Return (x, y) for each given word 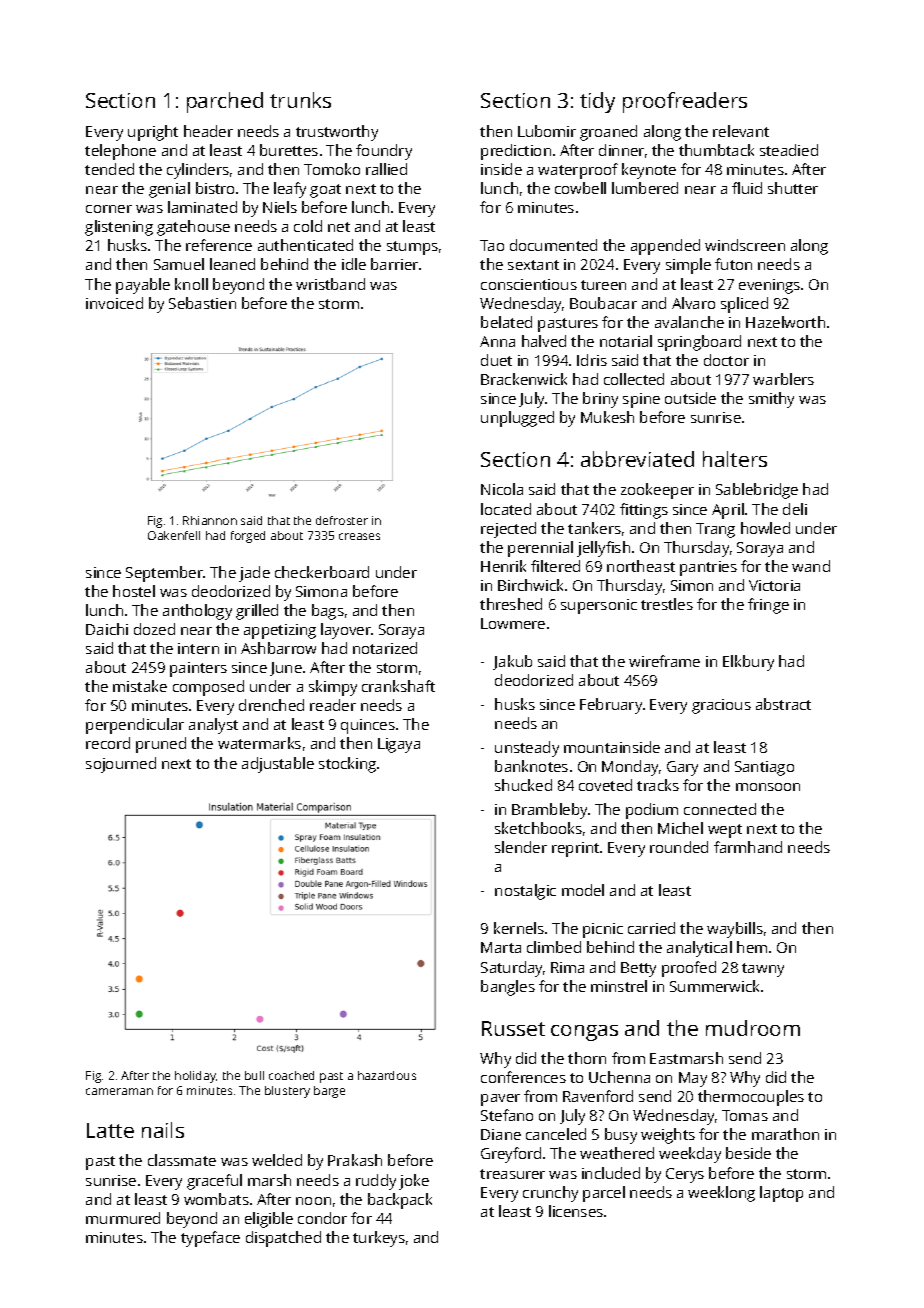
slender (521, 847)
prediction (516, 152)
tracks (658, 785)
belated (506, 322)
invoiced (114, 303)
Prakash (355, 1160)
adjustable (278, 765)
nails (163, 1130)
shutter (793, 188)
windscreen (745, 245)
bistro (215, 188)
